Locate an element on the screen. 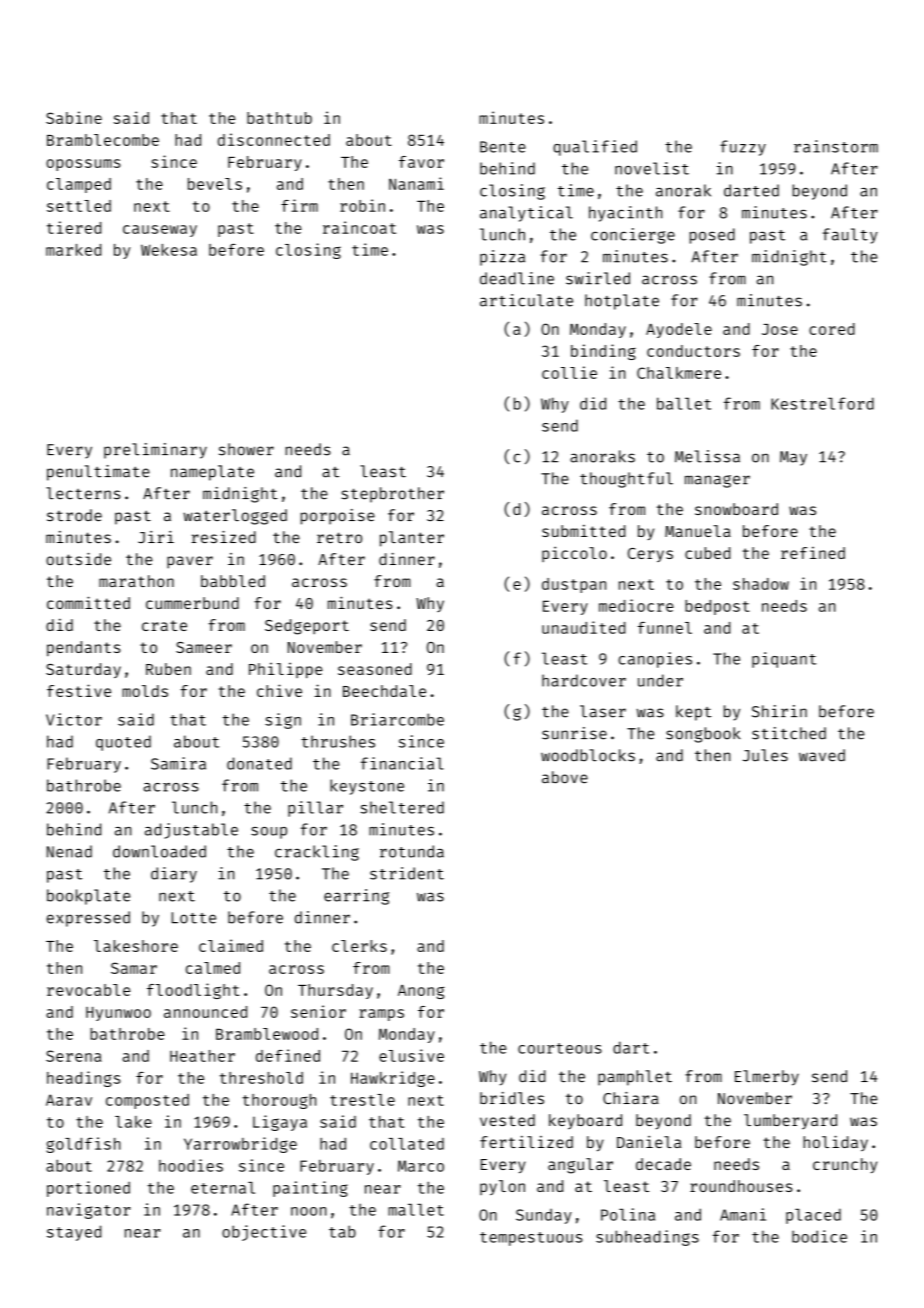  molds is located at coordinates (145, 691).
